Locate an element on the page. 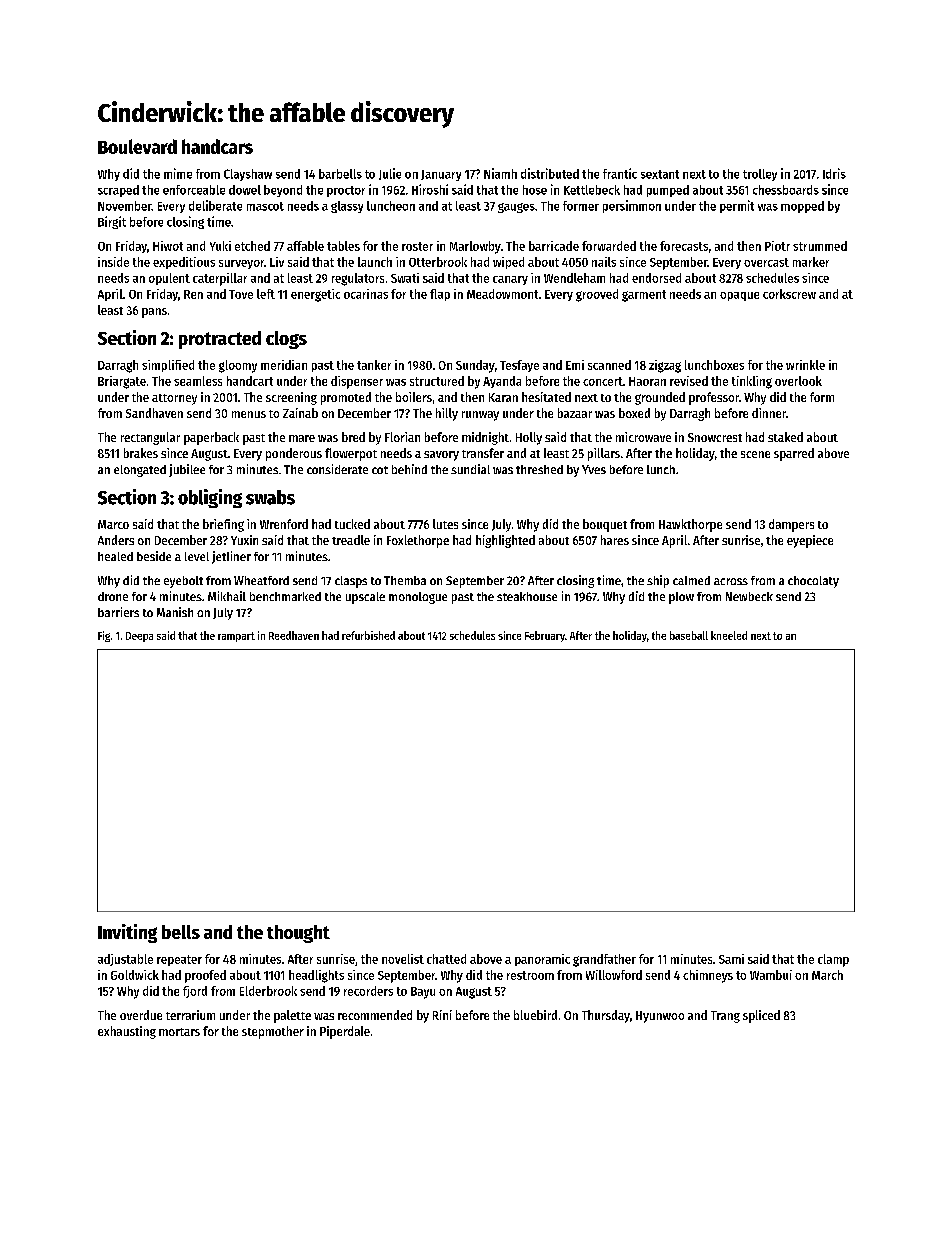 The width and height of the image is (952, 1233). deliberate is located at coordinates (215, 205).
